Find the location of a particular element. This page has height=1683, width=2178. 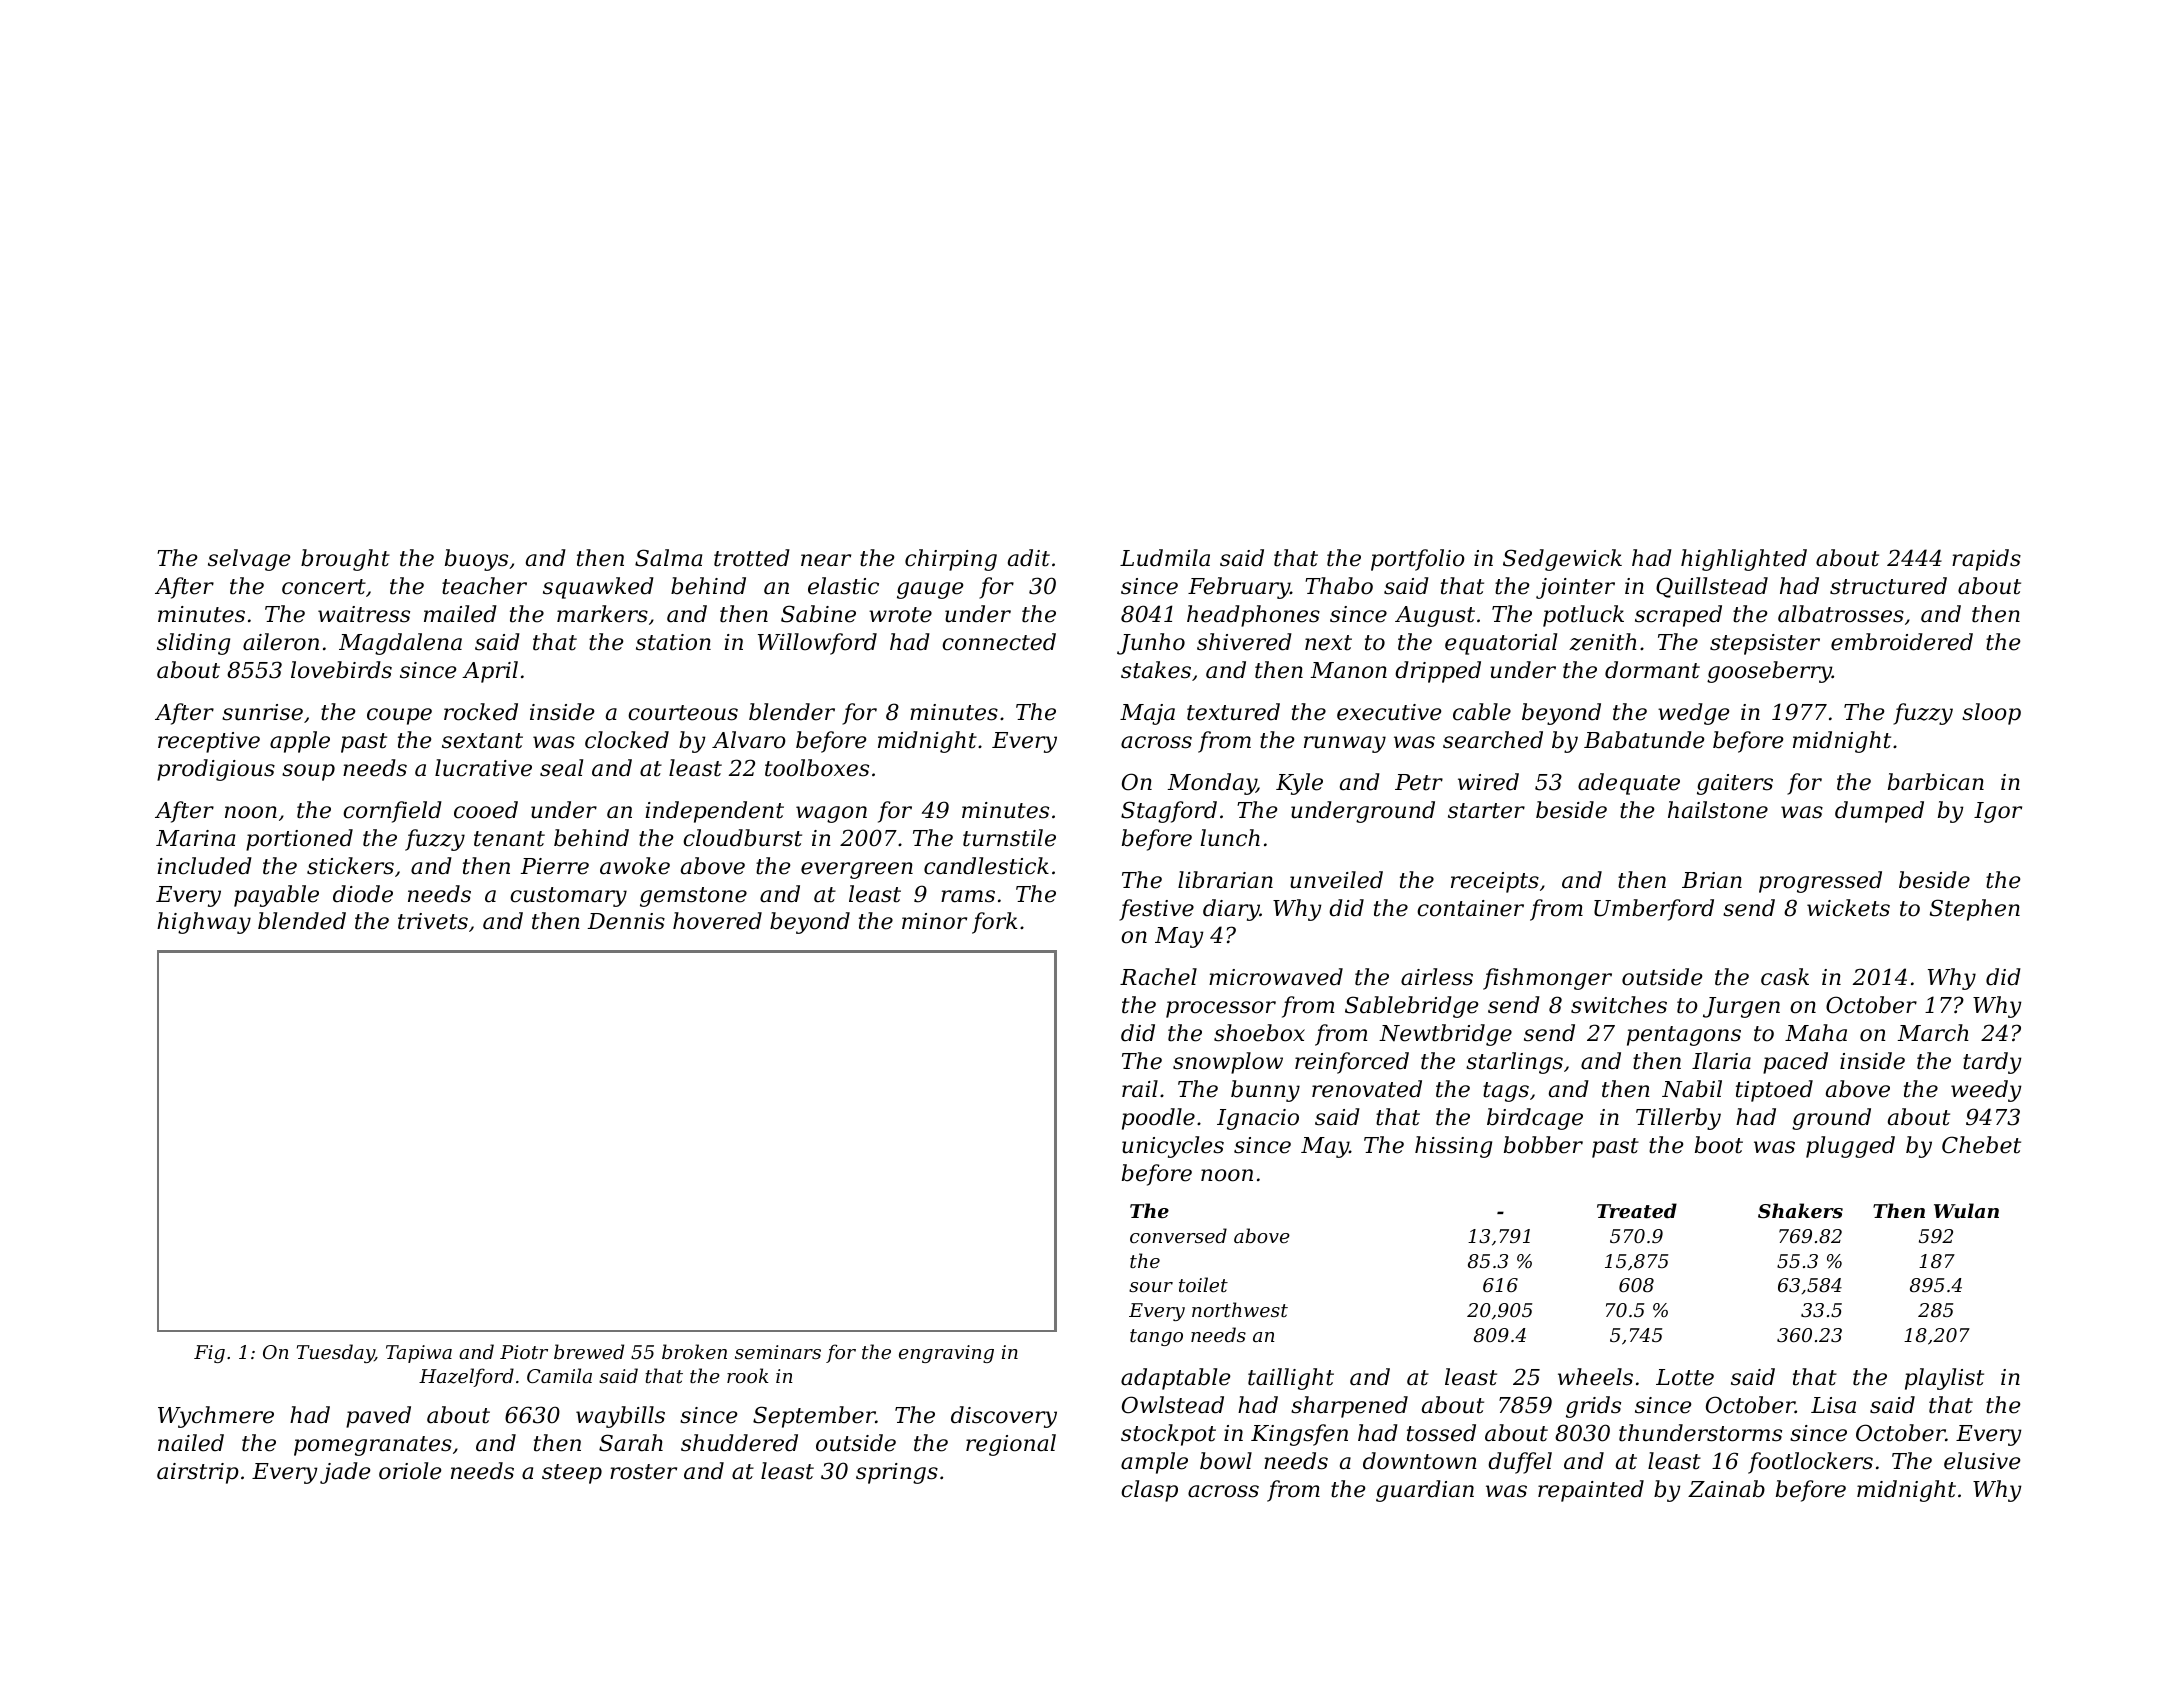

guardian is located at coordinates (1425, 1491).
